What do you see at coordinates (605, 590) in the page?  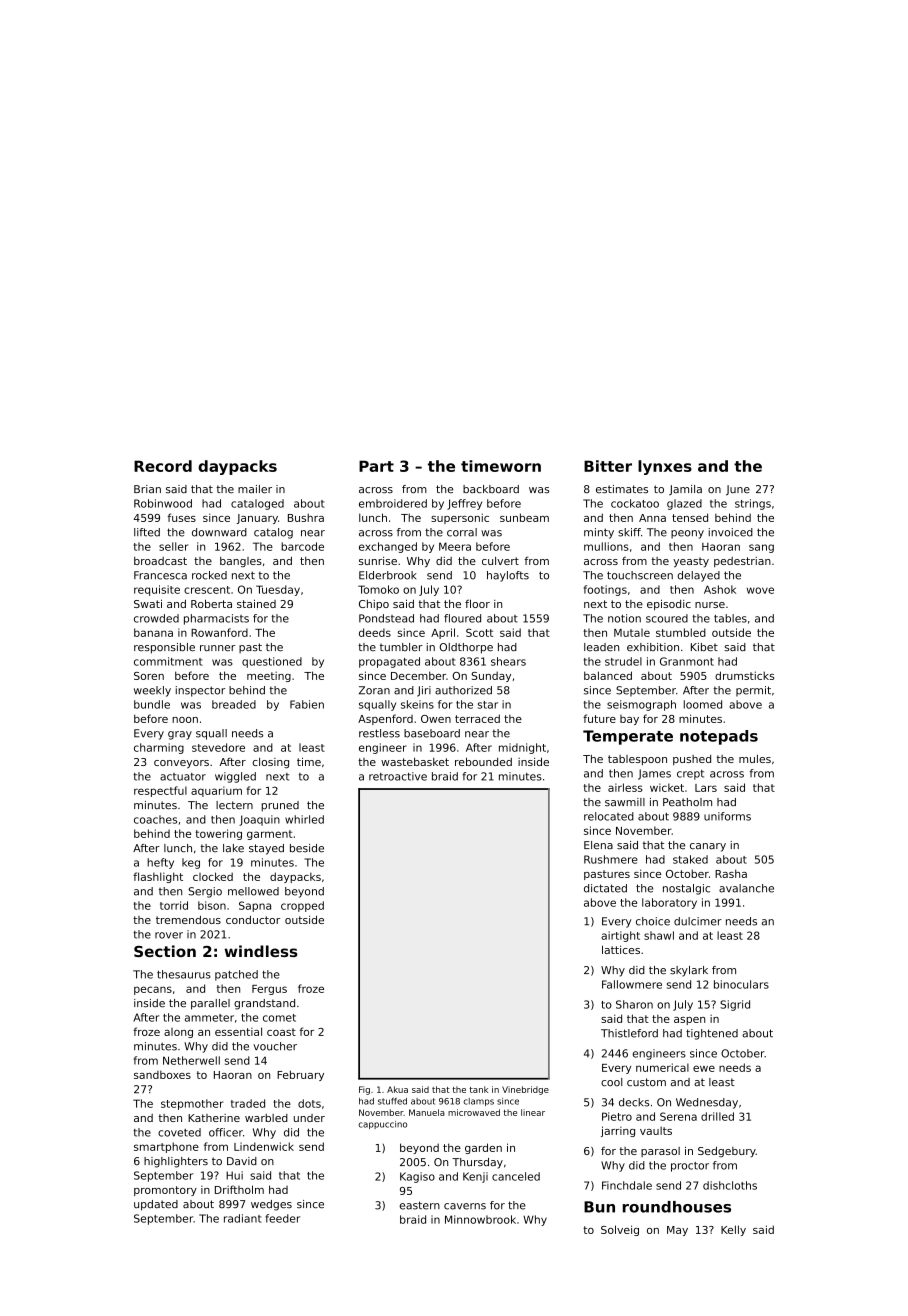 I see `footings` at bounding box center [605, 590].
